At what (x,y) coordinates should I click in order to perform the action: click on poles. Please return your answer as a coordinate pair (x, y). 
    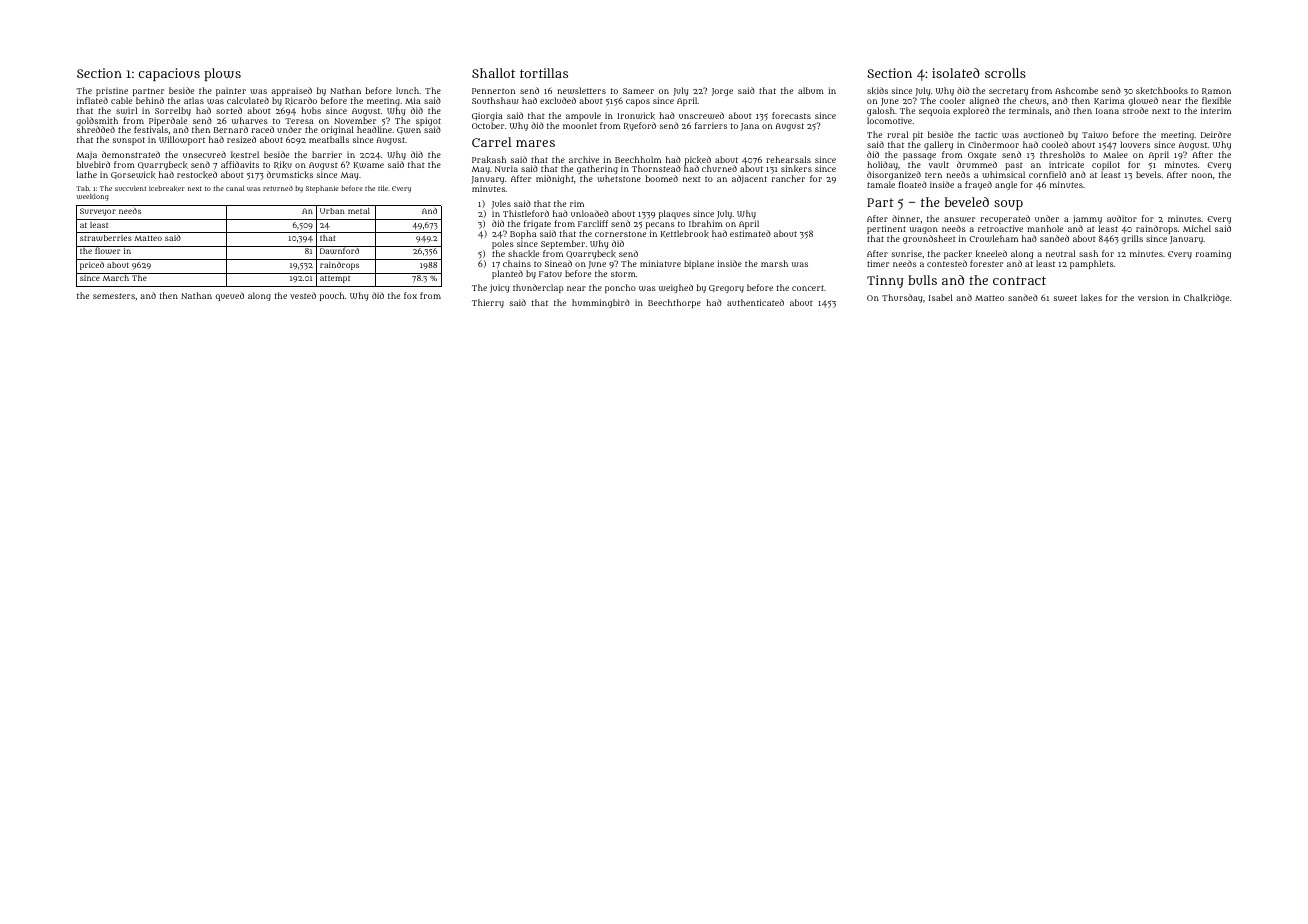
    Looking at the image, I should click on (503, 244).
